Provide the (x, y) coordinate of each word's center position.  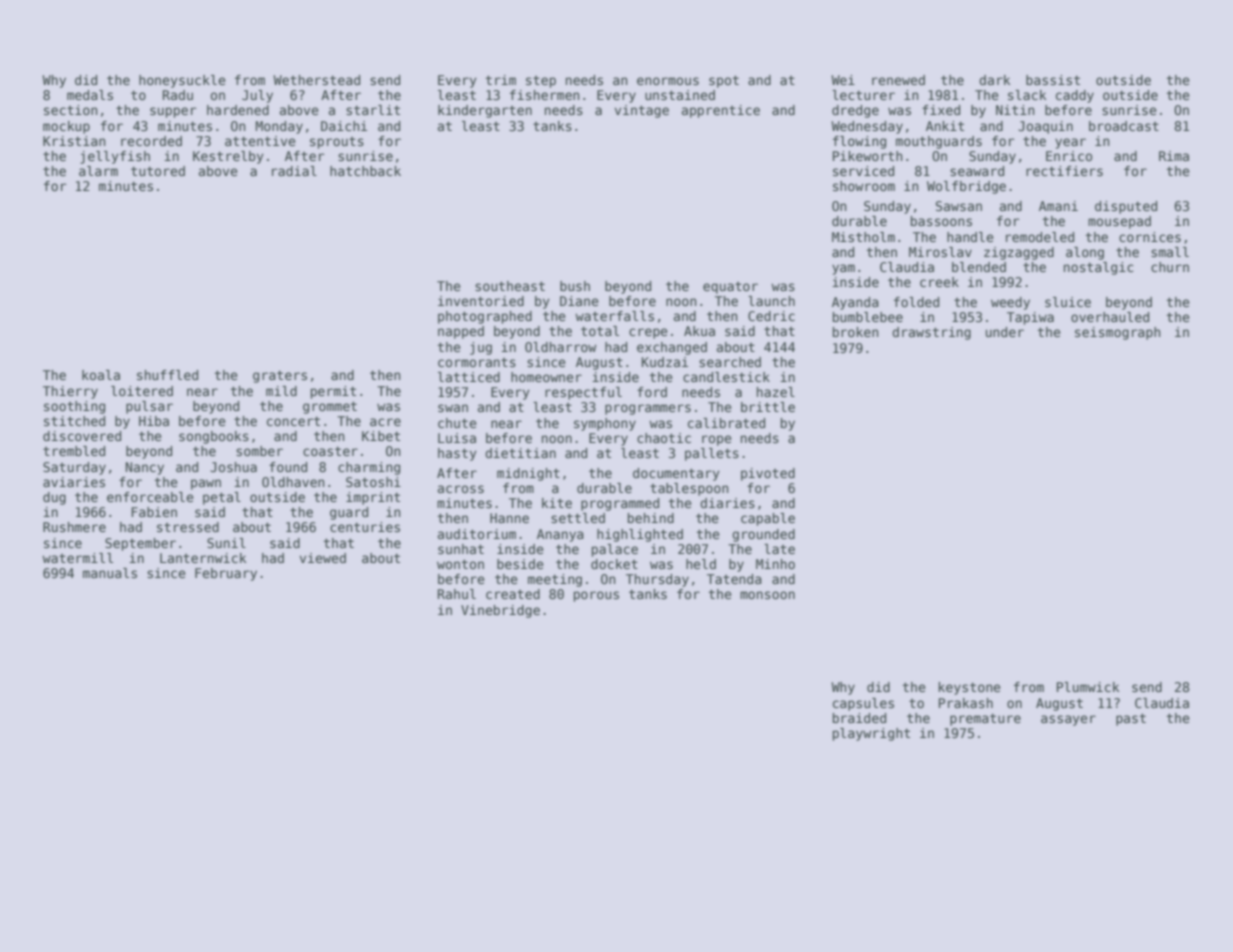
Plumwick (1088, 687)
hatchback (365, 171)
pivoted (768, 474)
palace (615, 550)
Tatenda (734, 579)
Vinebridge (500, 611)
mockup (66, 127)
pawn (206, 484)
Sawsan (959, 206)
